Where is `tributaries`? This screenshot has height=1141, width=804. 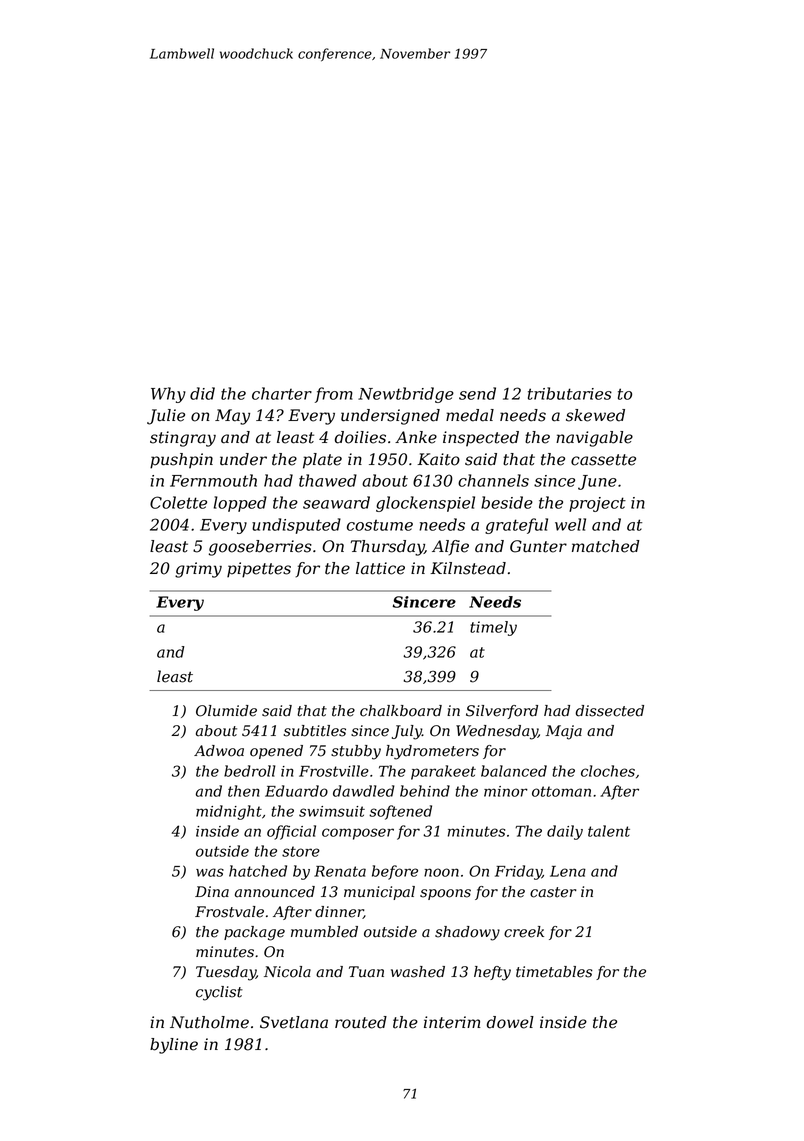
tributaries is located at coordinates (570, 393).
